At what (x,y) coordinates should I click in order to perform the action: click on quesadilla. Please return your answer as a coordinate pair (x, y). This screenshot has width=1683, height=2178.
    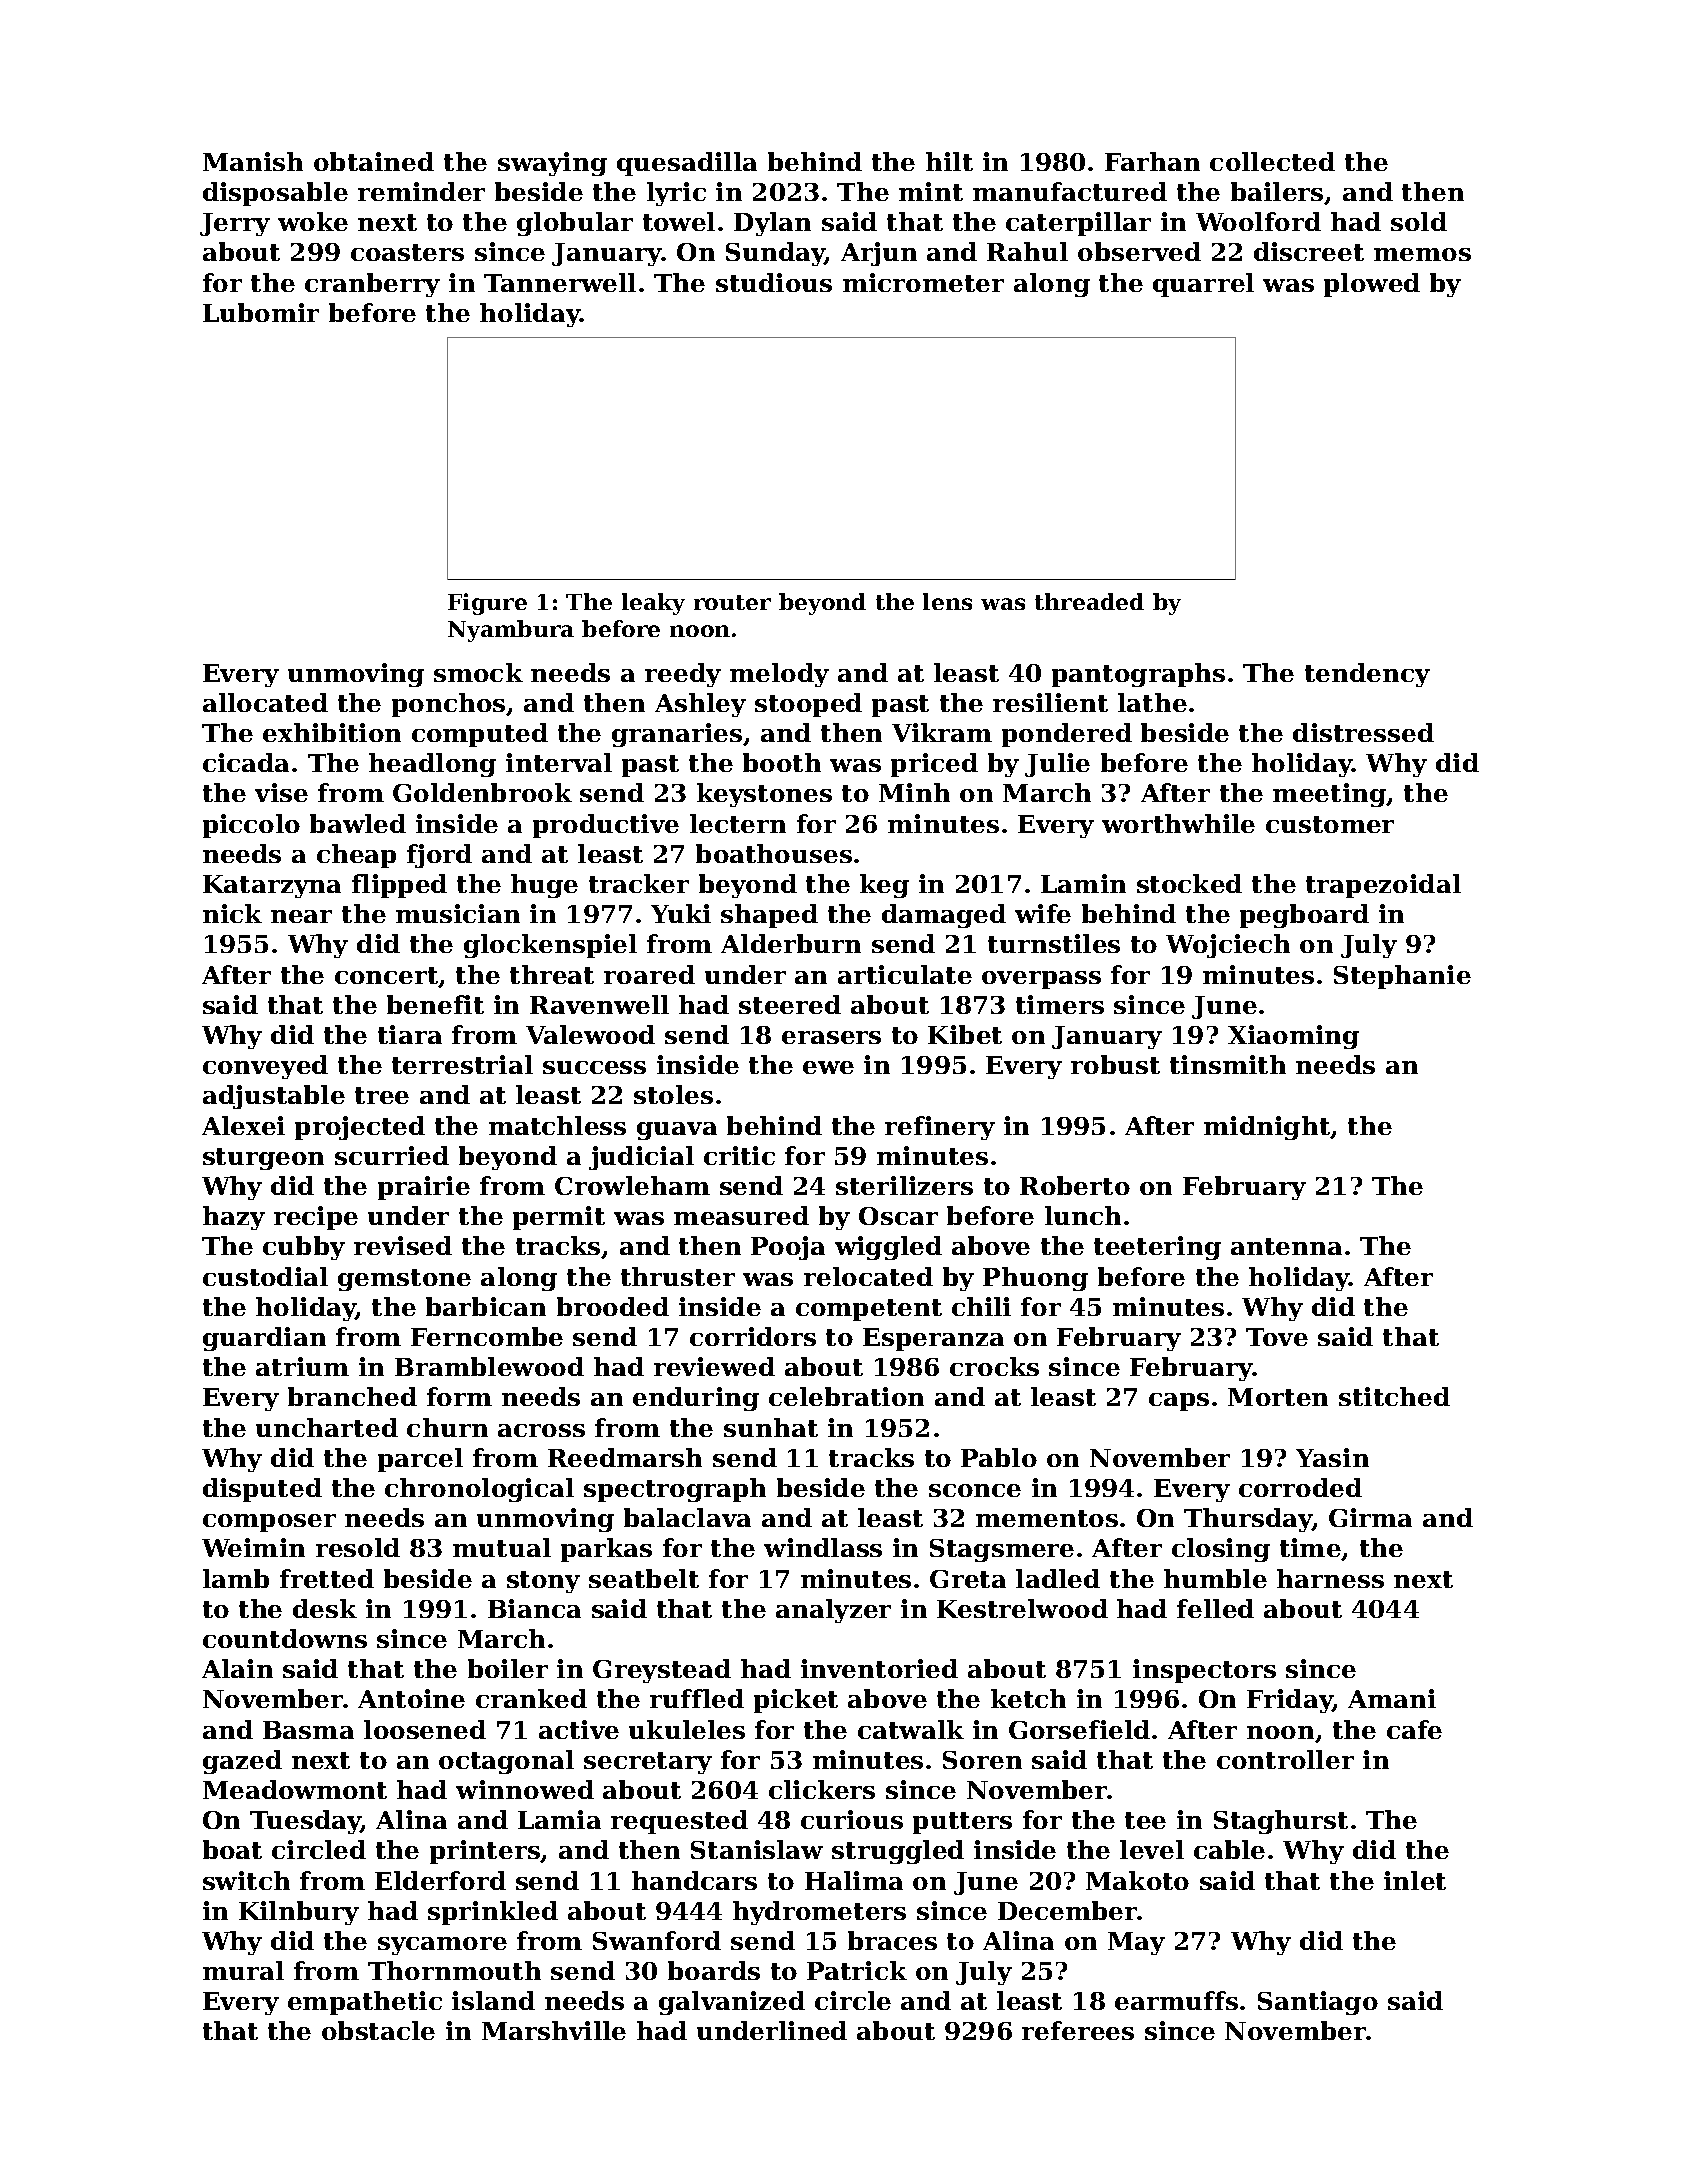
    Looking at the image, I should click on (687, 164).
